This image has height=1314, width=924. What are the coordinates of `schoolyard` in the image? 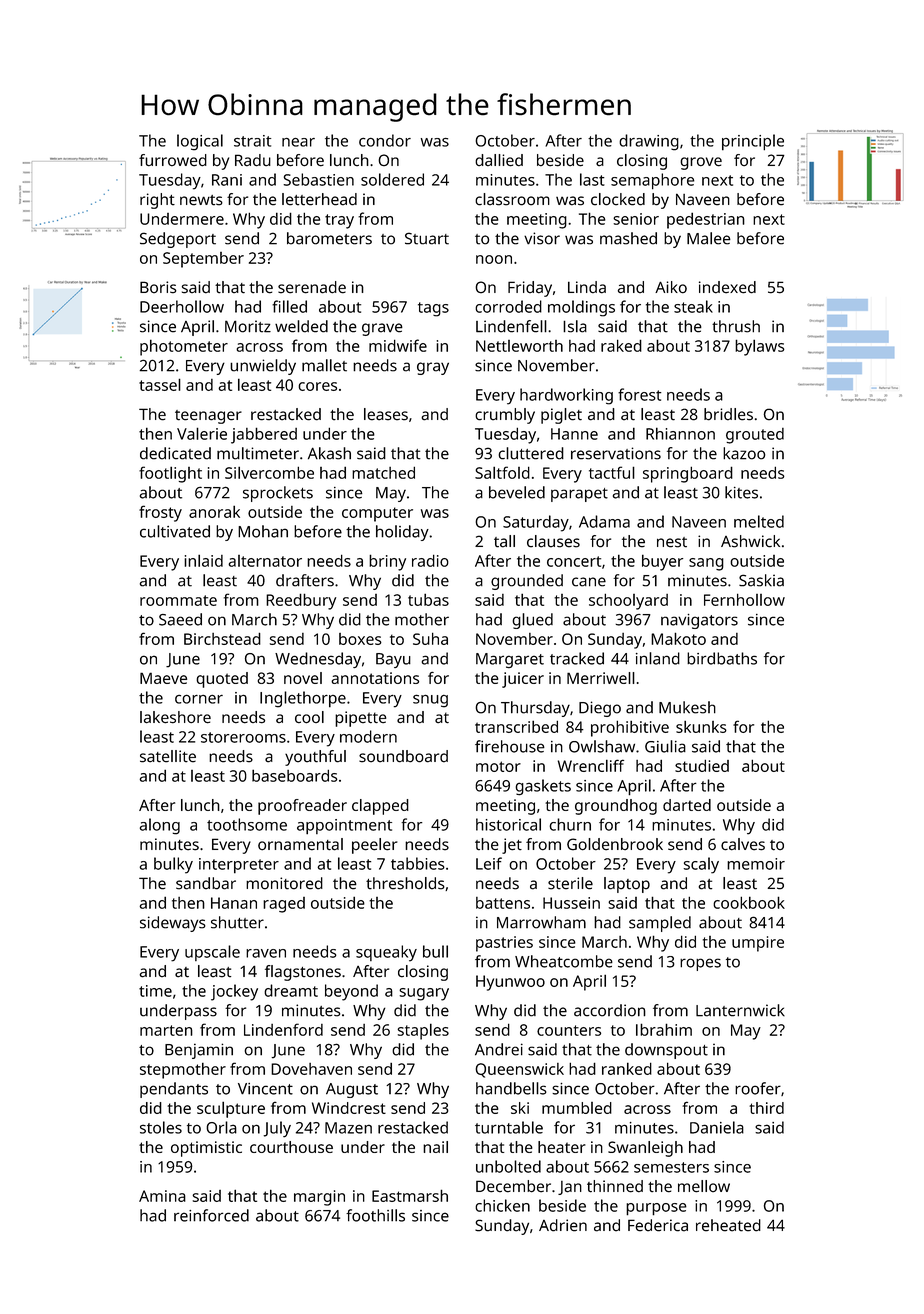 It's located at (628, 601).
